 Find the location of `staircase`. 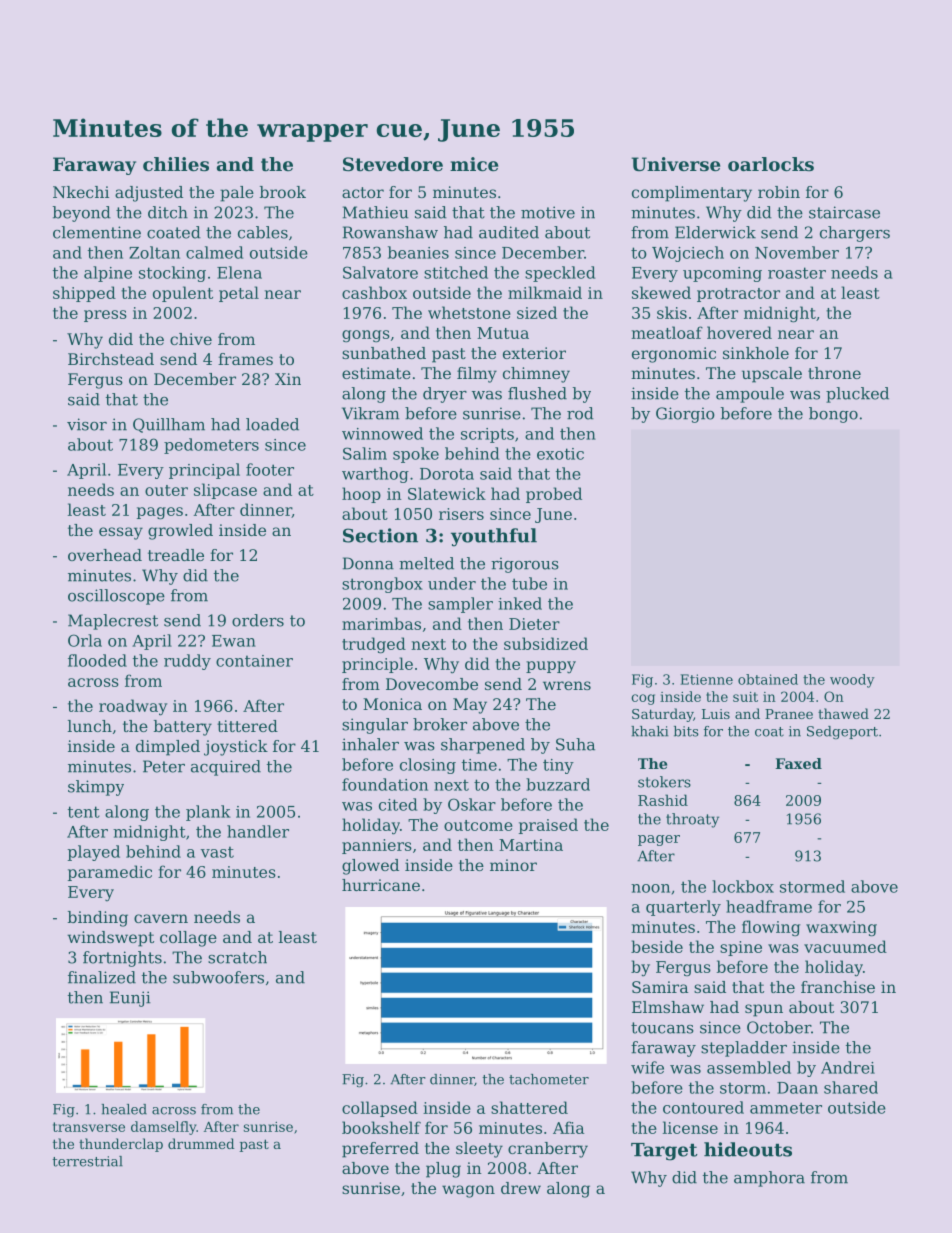

staircase is located at coordinates (844, 212).
